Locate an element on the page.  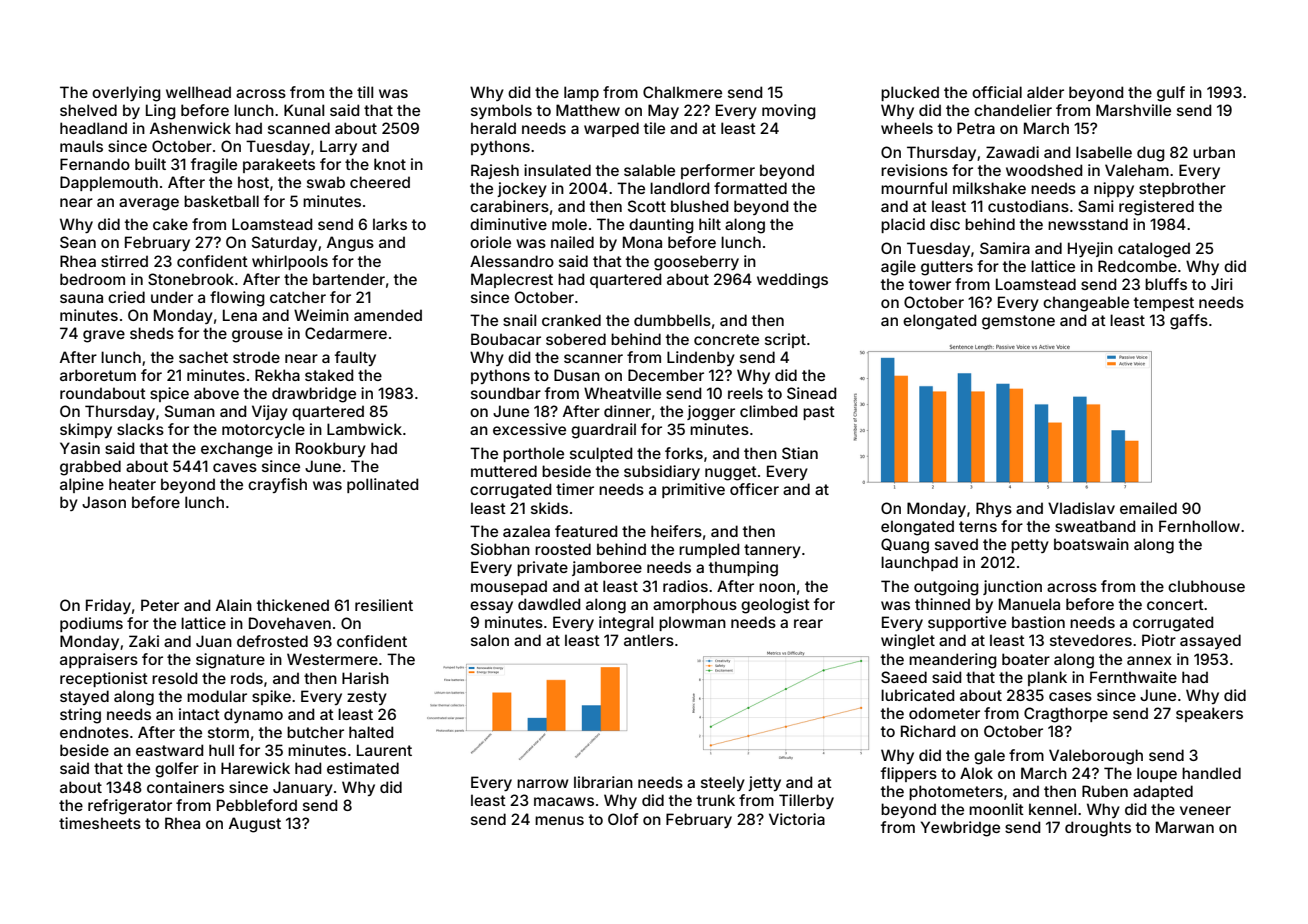
bluffs is located at coordinates (1166, 284).
